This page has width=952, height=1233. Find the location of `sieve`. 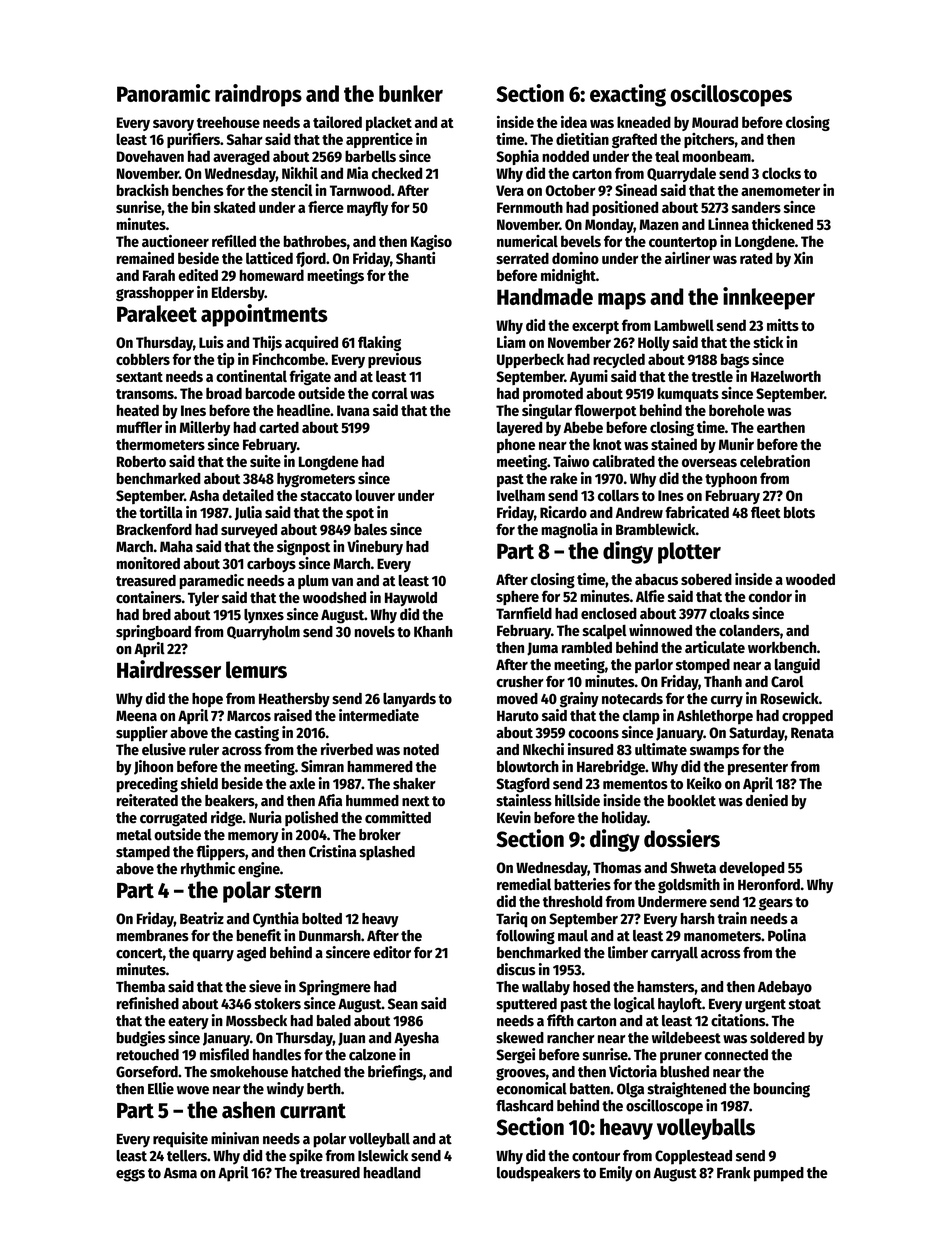

sieve is located at coordinates (265, 986).
